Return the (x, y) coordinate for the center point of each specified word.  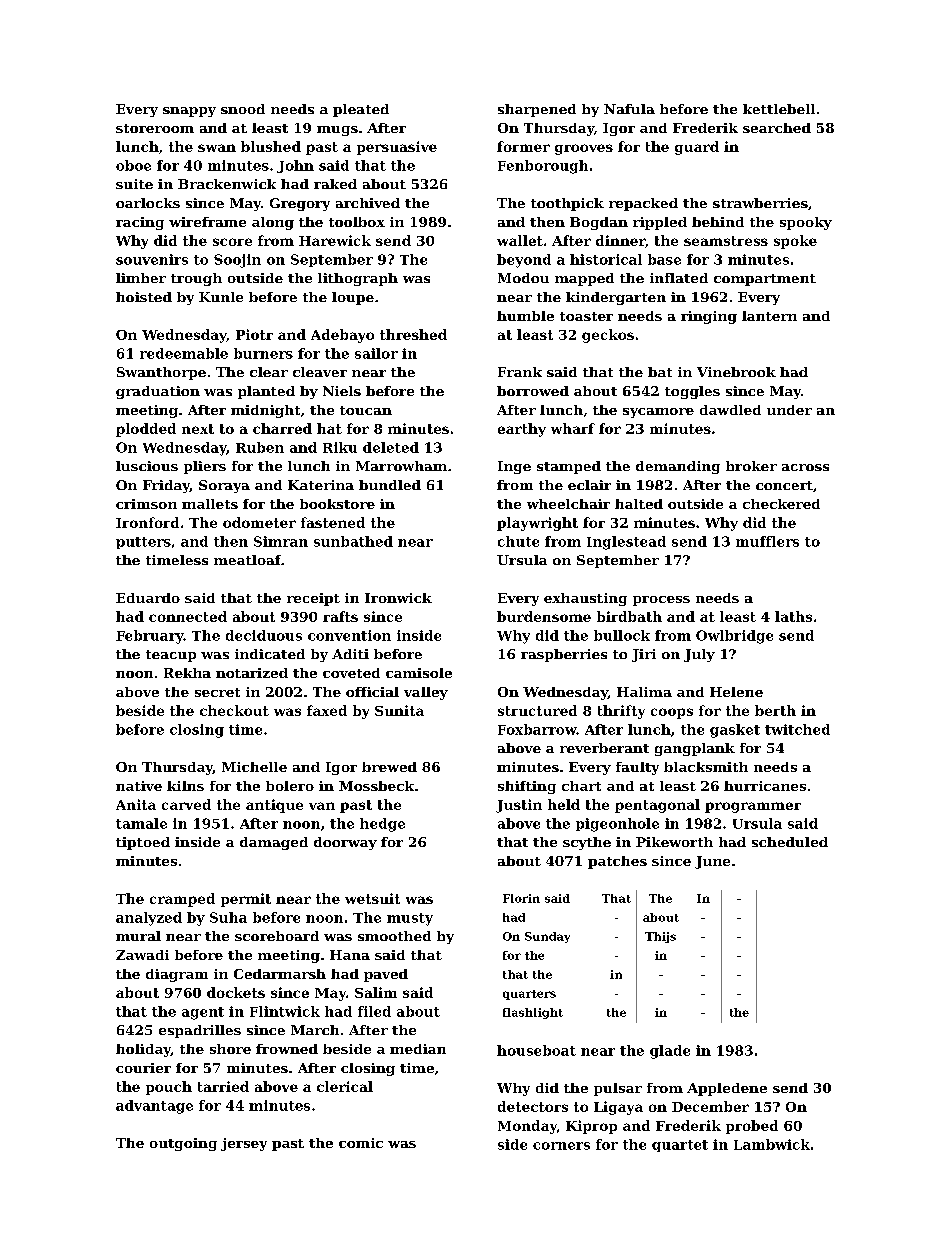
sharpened (537, 110)
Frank (520, 372)
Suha (228, 917)
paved (386, 975)
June (712, 862)
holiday (143, 1050)
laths (793, 616)
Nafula (629, 109)
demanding (678, 467)
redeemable (184, 353)
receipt (313, 599)
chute (518, 541)
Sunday (547, 937)
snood (243, 109)
